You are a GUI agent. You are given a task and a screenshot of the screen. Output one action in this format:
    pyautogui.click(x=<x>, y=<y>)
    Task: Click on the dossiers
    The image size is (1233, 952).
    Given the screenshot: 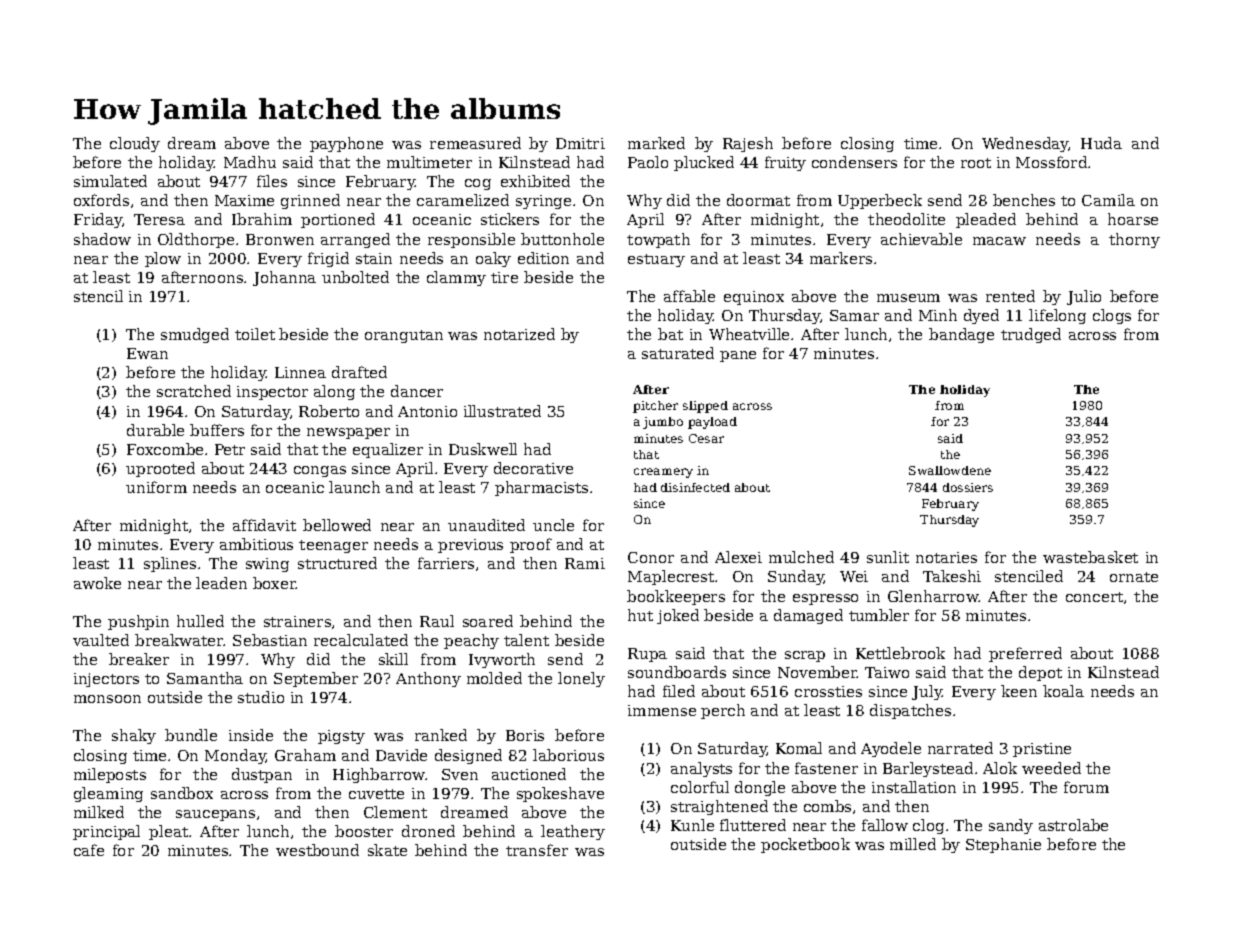 What is the action you would take?
    pyautogui.click(x=968, y=487)
